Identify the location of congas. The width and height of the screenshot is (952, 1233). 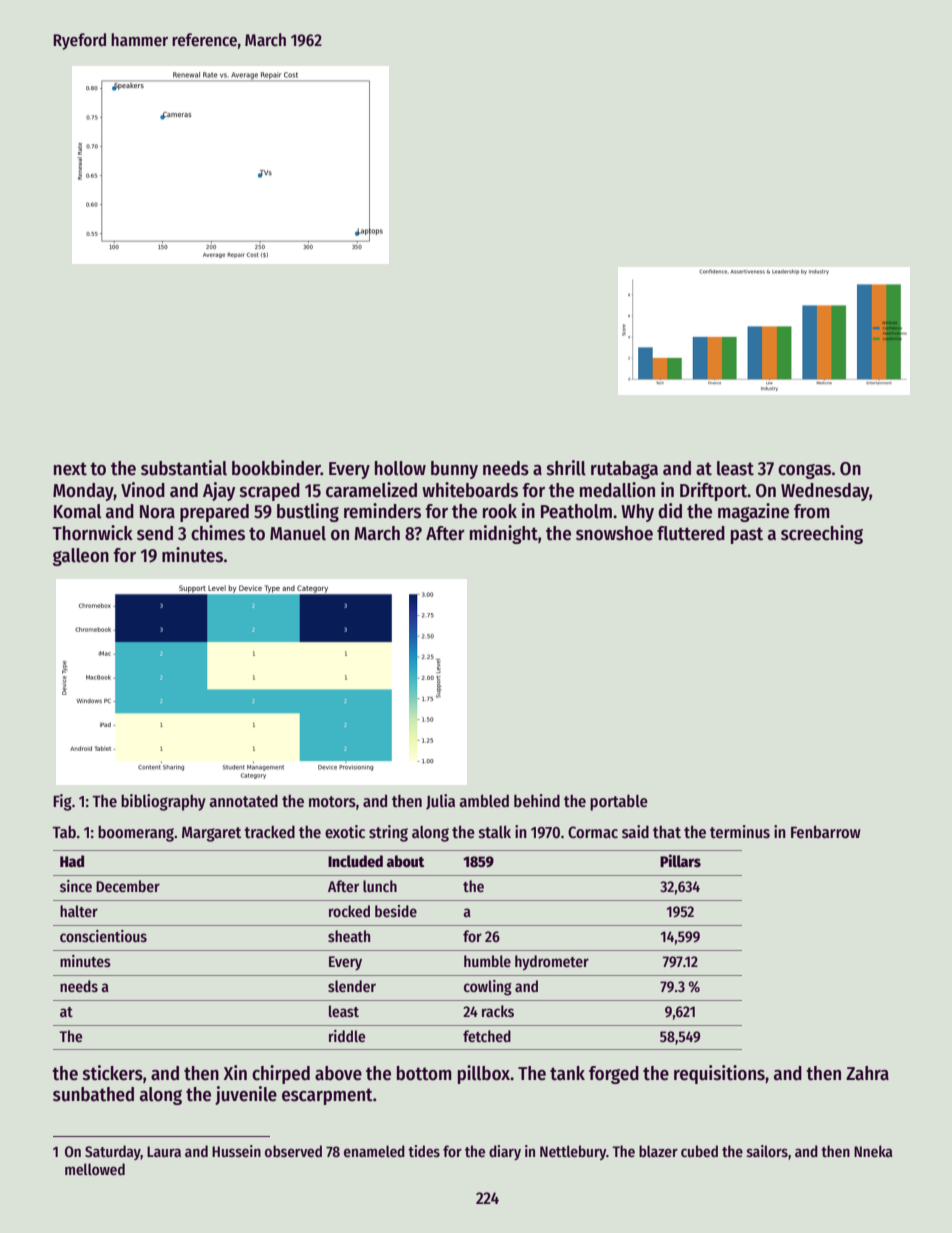
(804, 471).
